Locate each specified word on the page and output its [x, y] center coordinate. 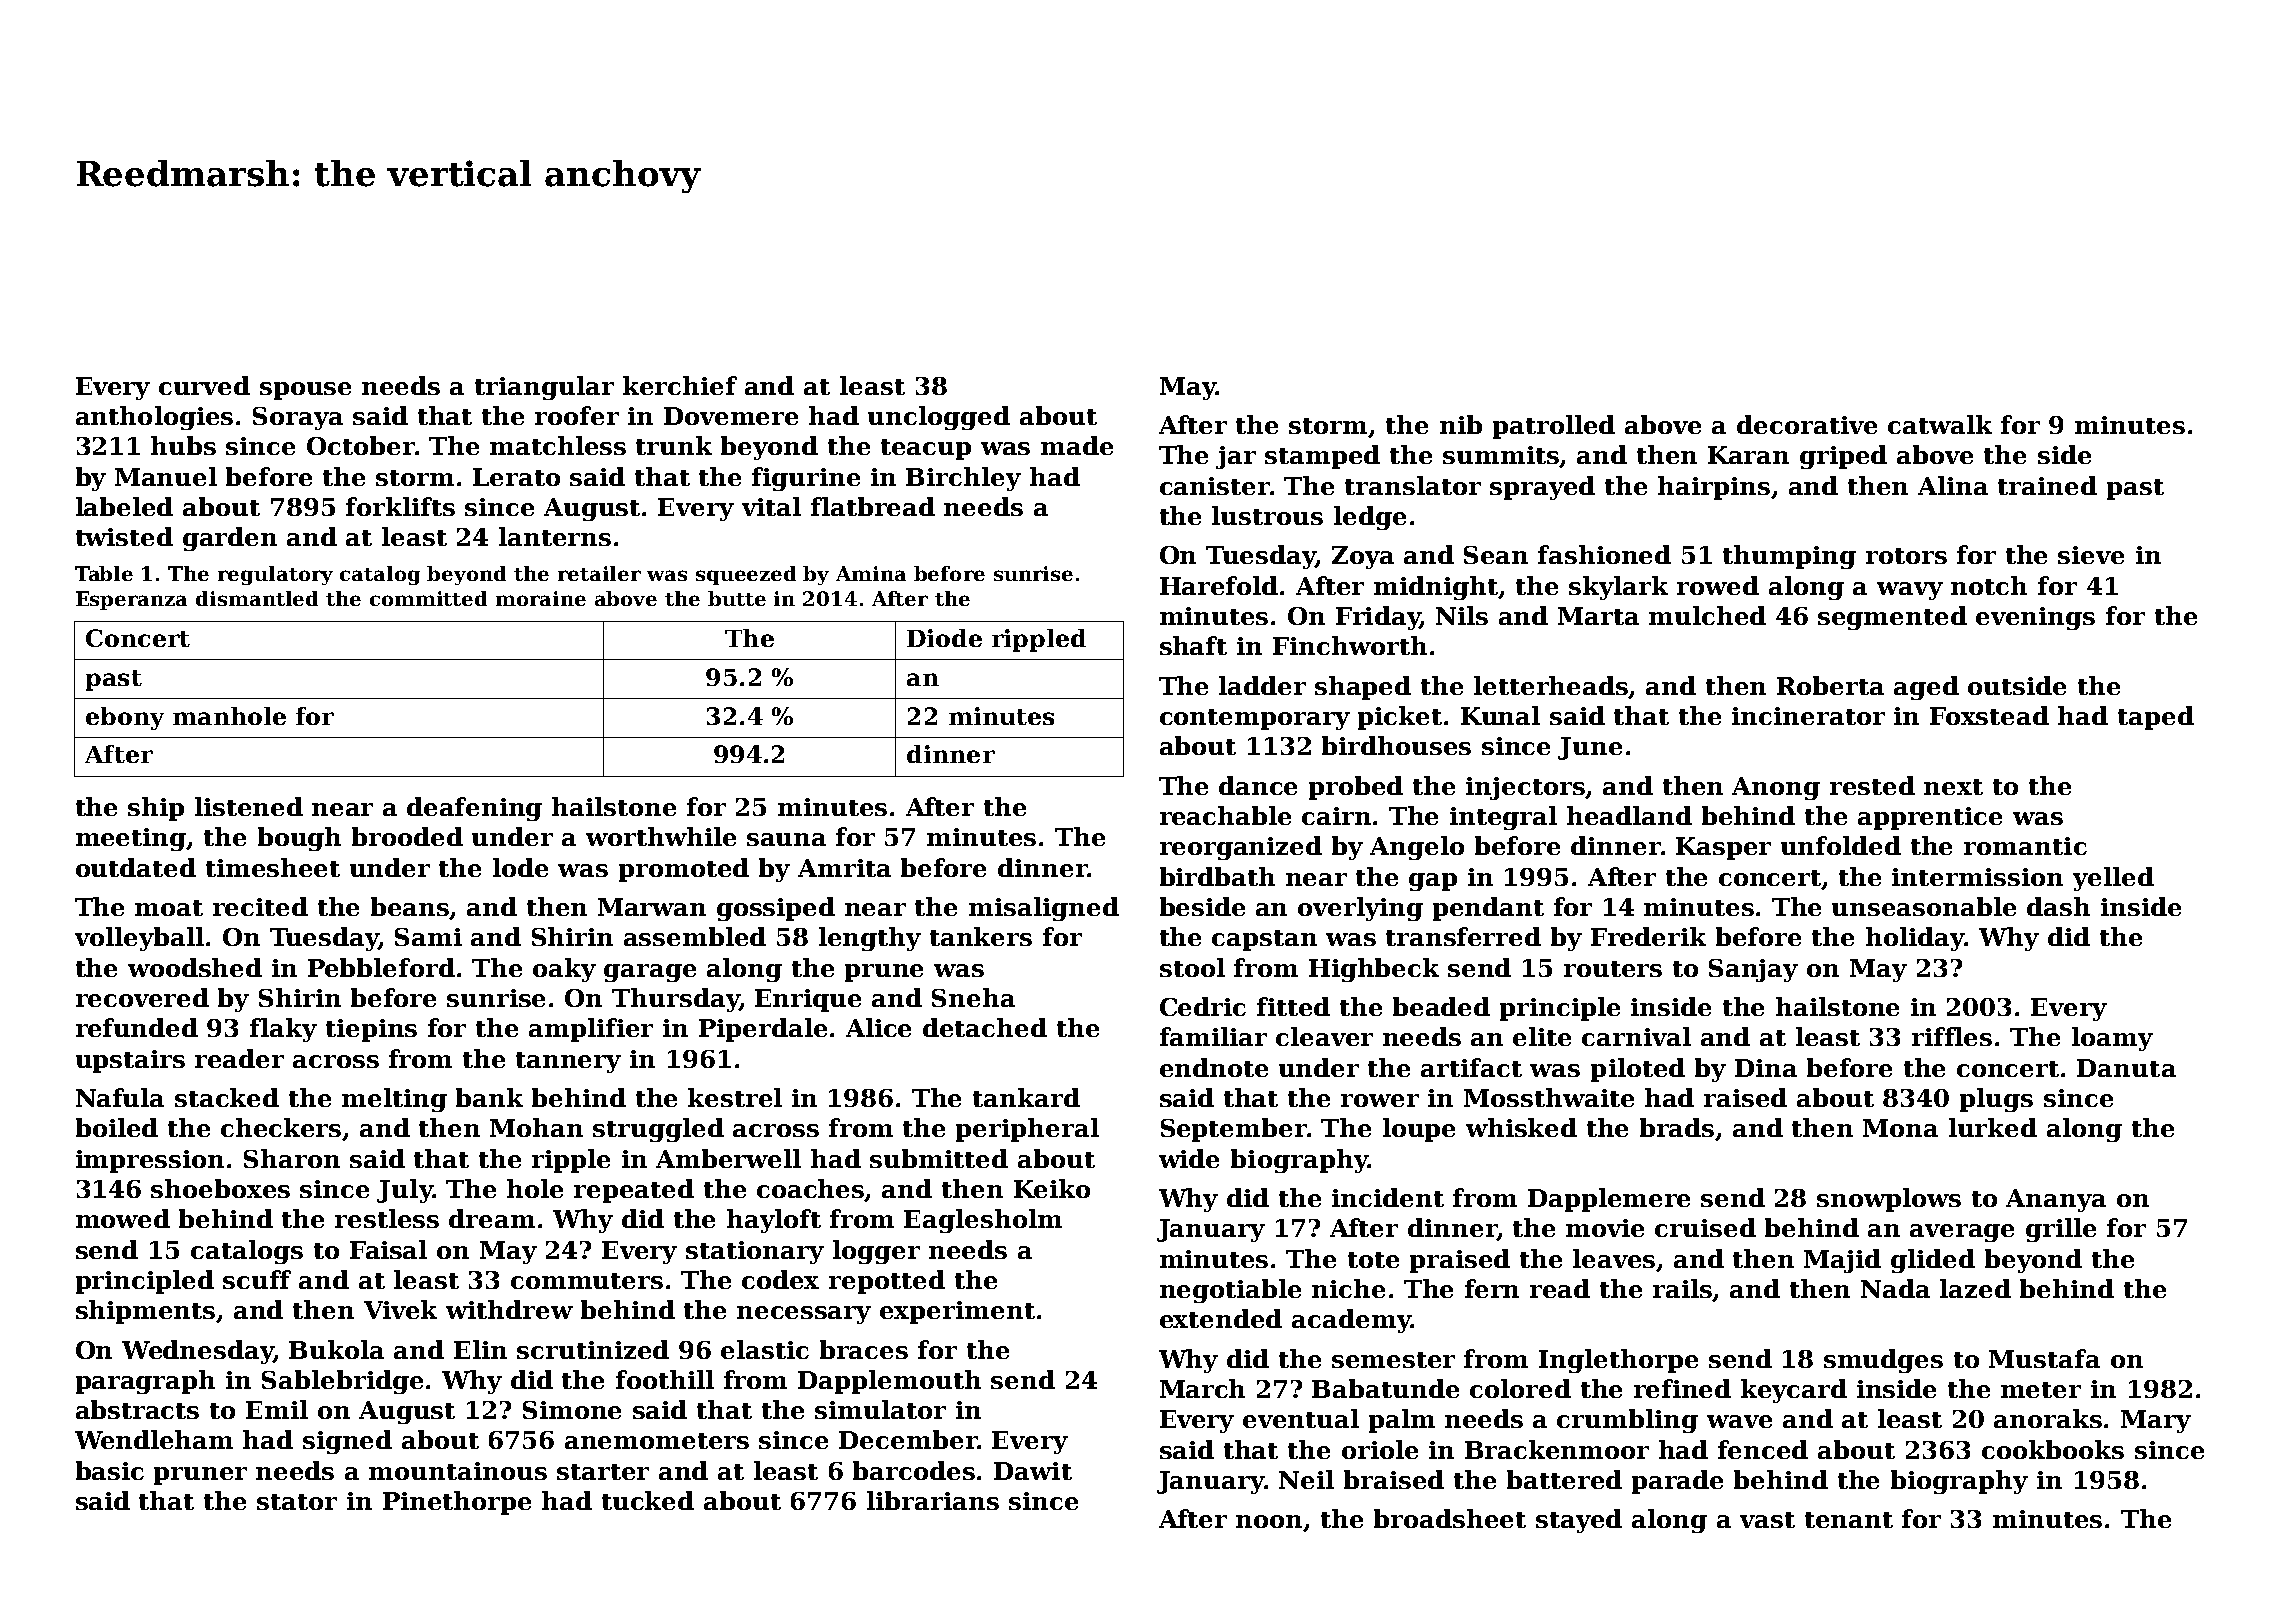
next [1953, 787]
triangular [544, 388]
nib [1461, 424]
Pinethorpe [457, 1503]
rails [1683, 1290]
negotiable [1230, 1291]
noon [1270, 1523]
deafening [474, 809]
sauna [786, 839]
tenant [1849, 1520]
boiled [117, 1127]
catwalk [1940, 424]
